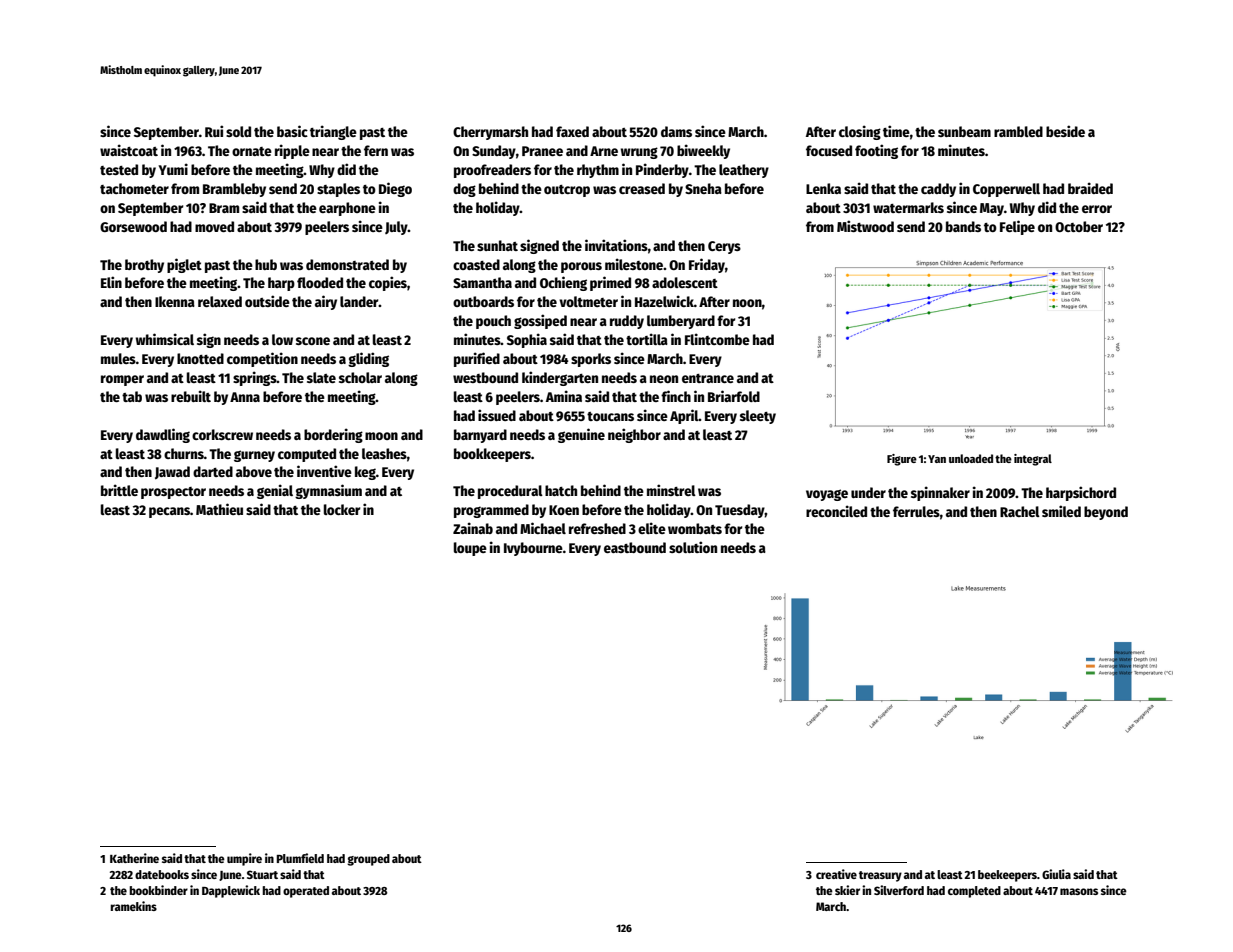 This screenshot has height=952, width=1233. I want to click on beyond, so click(1106, 513).
